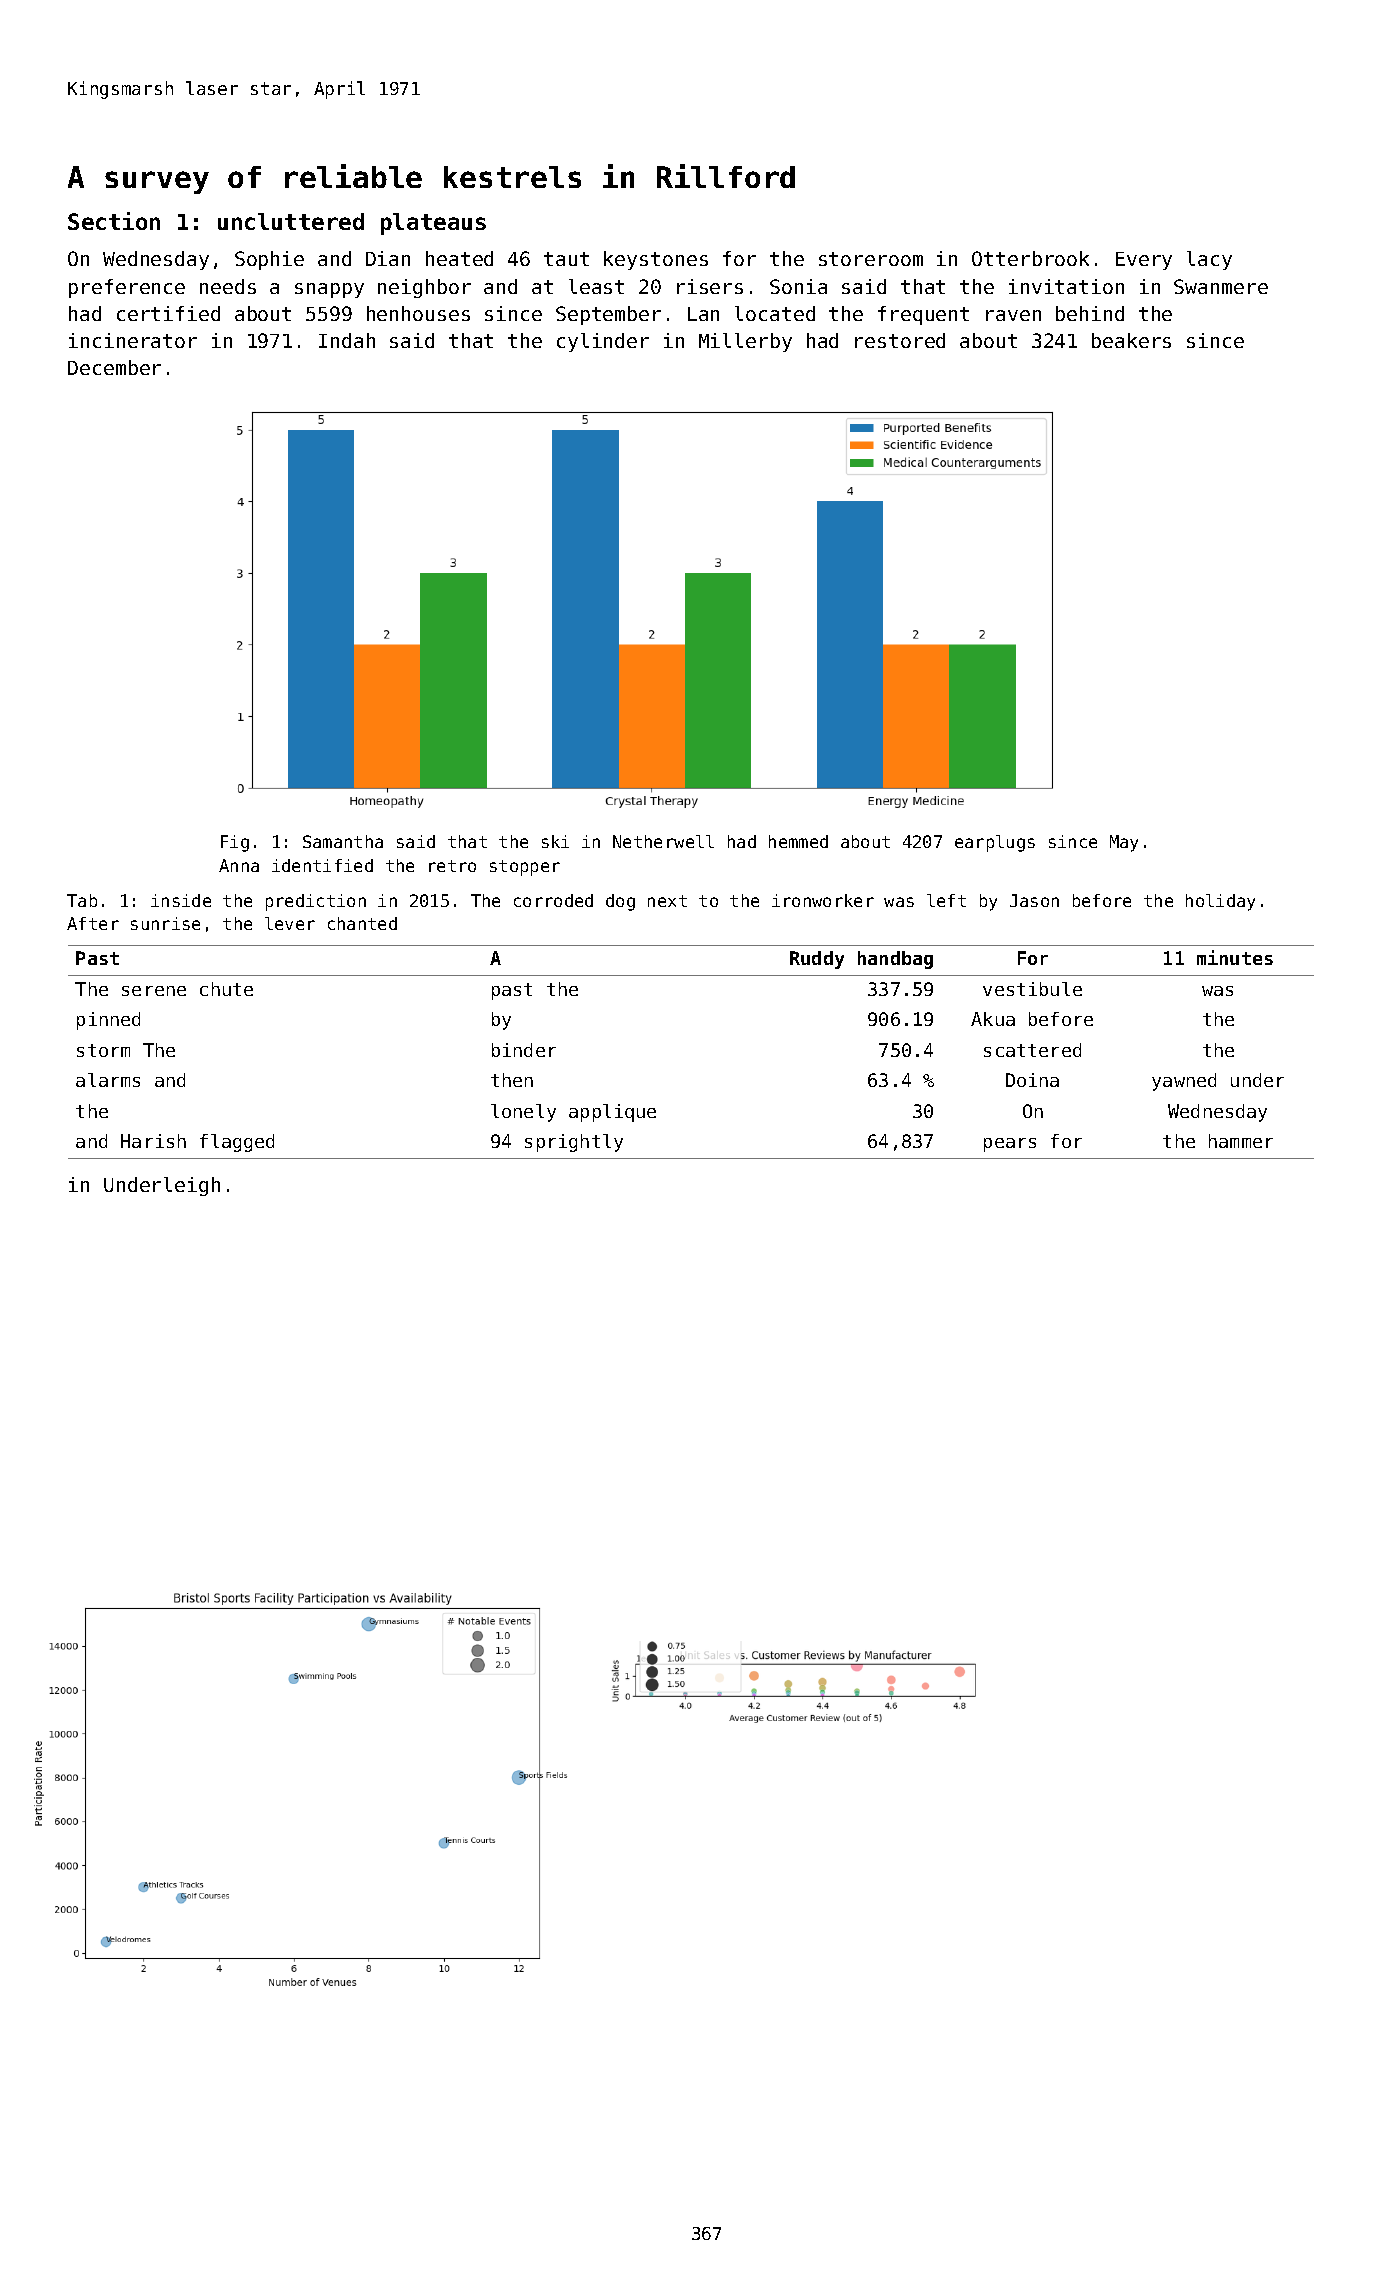 This document has height=2276, width=1382. I want to click on pears, so click(1010, 1145).
